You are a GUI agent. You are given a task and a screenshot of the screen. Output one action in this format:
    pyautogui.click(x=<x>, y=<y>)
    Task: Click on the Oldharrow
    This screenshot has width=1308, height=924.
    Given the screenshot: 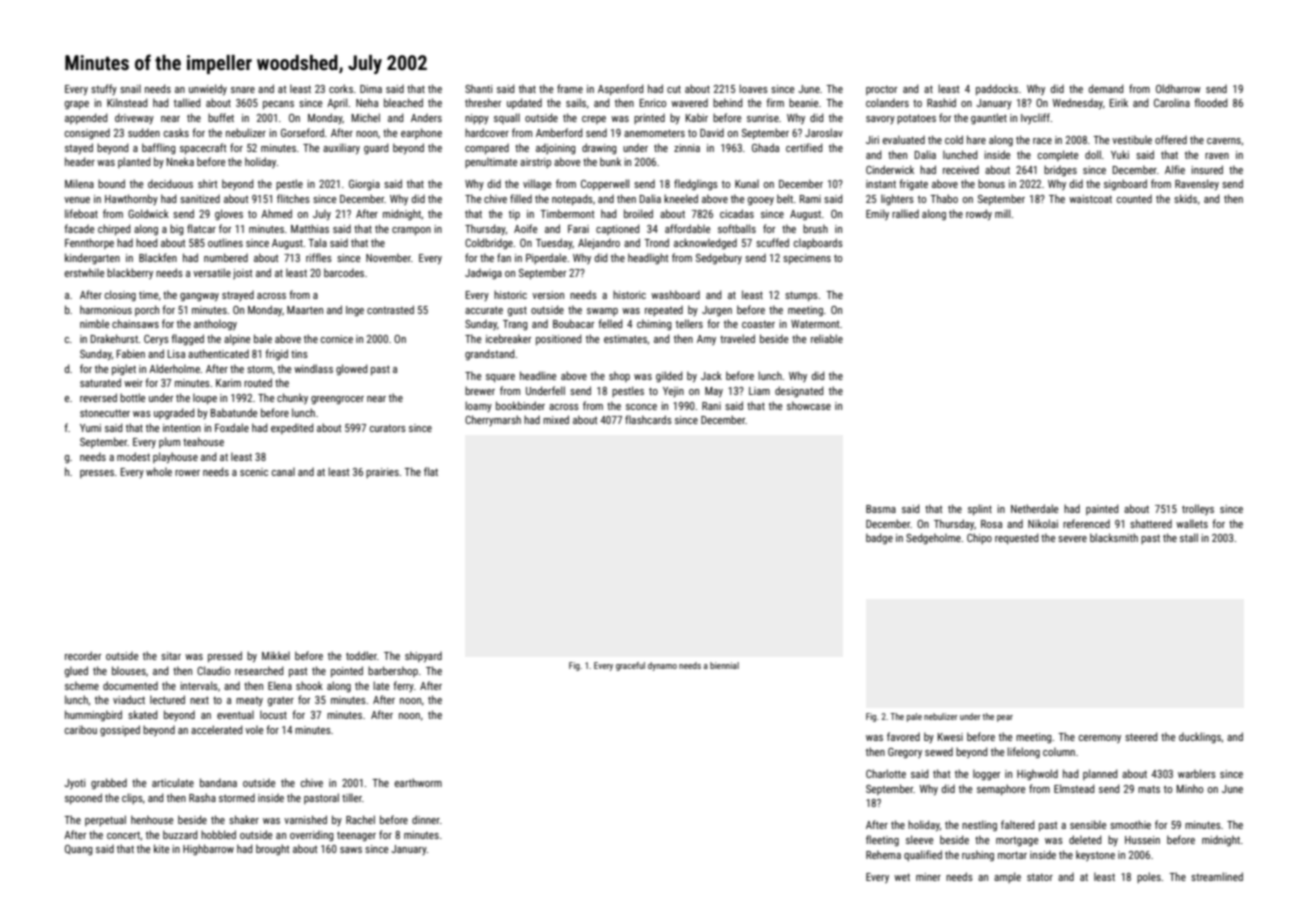 What is the action you would take?
    pyautogui.click(x=1178, y=88)
